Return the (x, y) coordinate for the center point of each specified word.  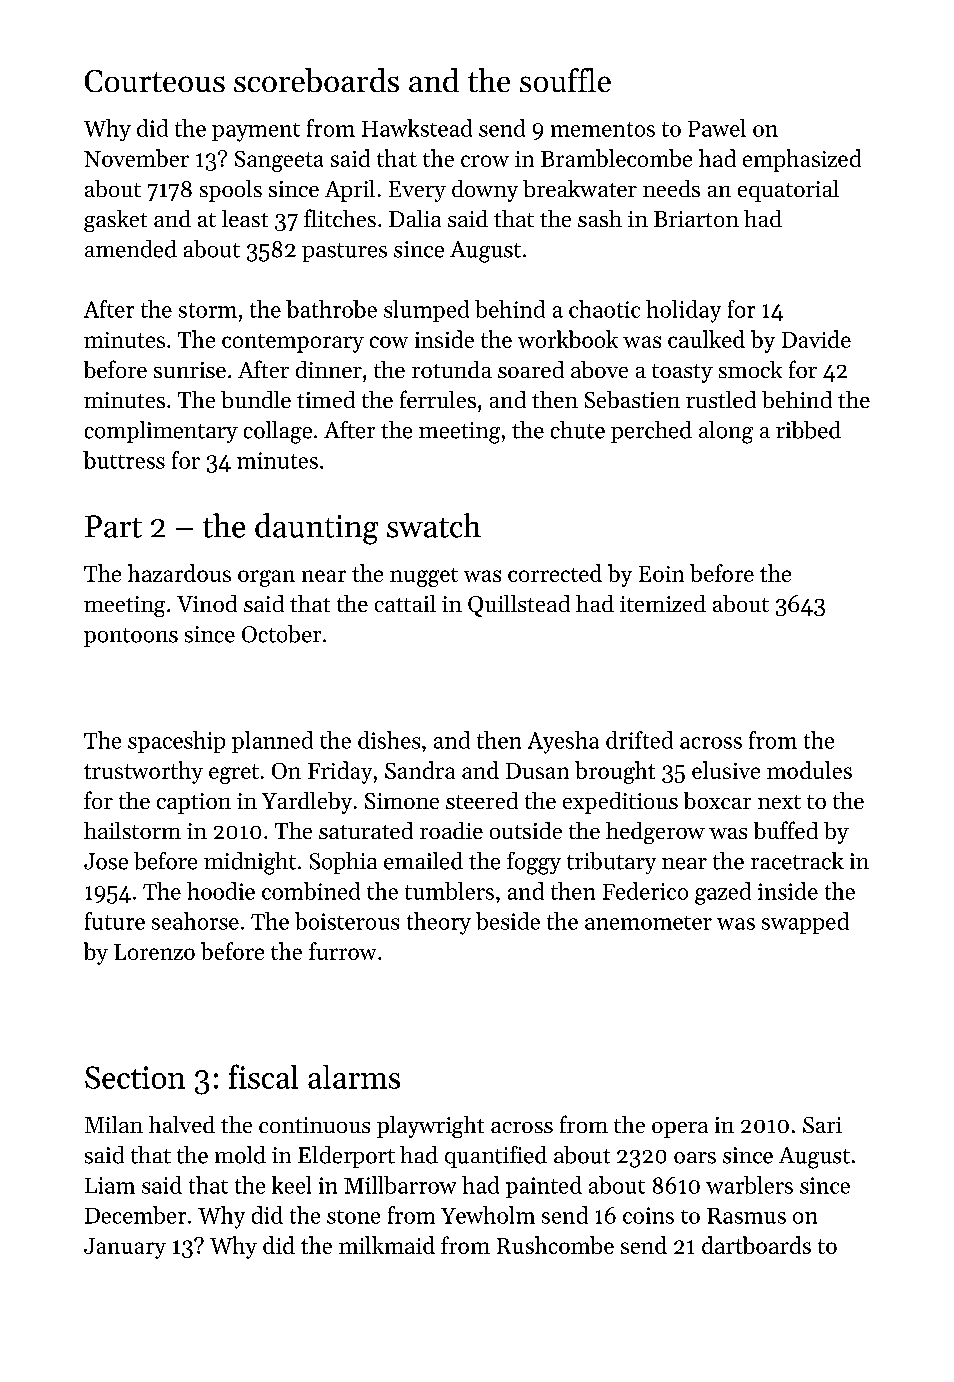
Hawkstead (417, 128)
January (125, 1248)
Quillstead (519, 606)
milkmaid (387, 1245)
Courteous (155, 81)
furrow (342, 951)
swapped (805, 923)
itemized (663, 603)
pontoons (131, 637)
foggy (534, 863)
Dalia (415, 218)
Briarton (696, 219)
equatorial (788, 191)
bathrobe (331, 309)
